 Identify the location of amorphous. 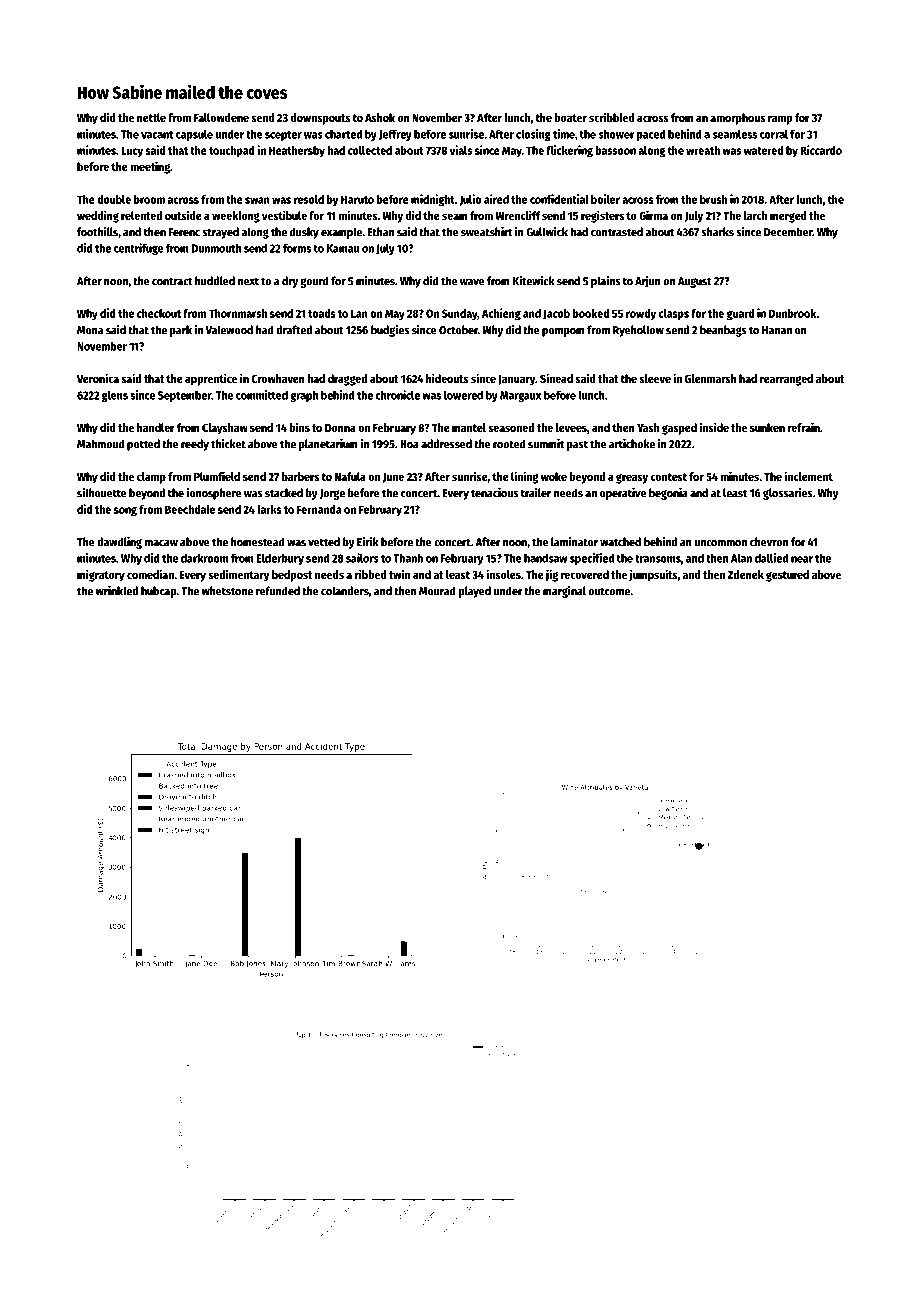
(737, 119).
